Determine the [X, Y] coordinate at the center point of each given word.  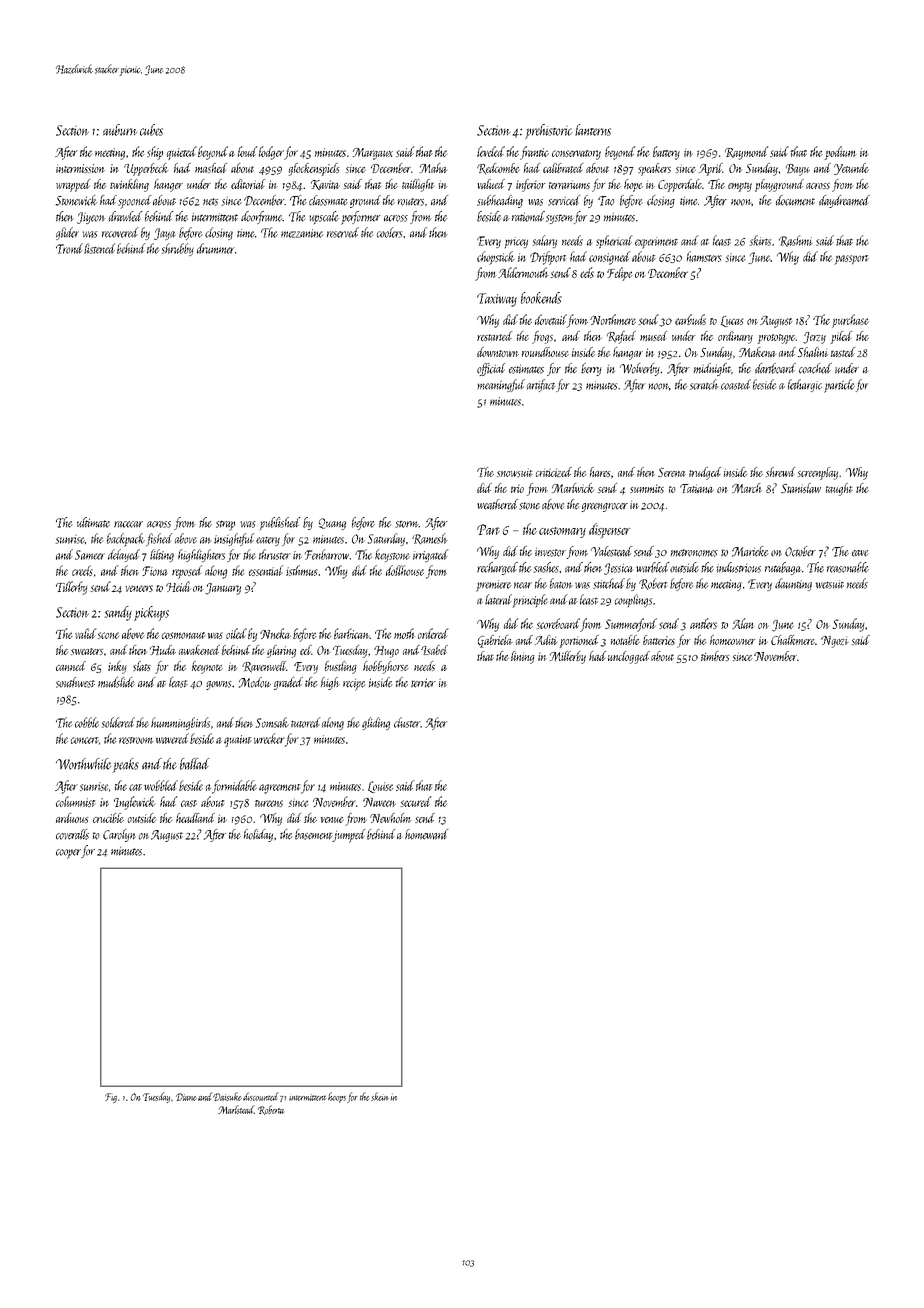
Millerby [568, 657]
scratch [704, 384]
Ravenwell [264, 667]
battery [666, 153]
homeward [426, 834]
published [280, 523]
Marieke [750, 551]
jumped [349, 836]
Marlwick [573, 488]
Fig [111, 1098]
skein [380, 1096]
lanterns [593, 130]
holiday [258, 835]
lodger [271, 153]
